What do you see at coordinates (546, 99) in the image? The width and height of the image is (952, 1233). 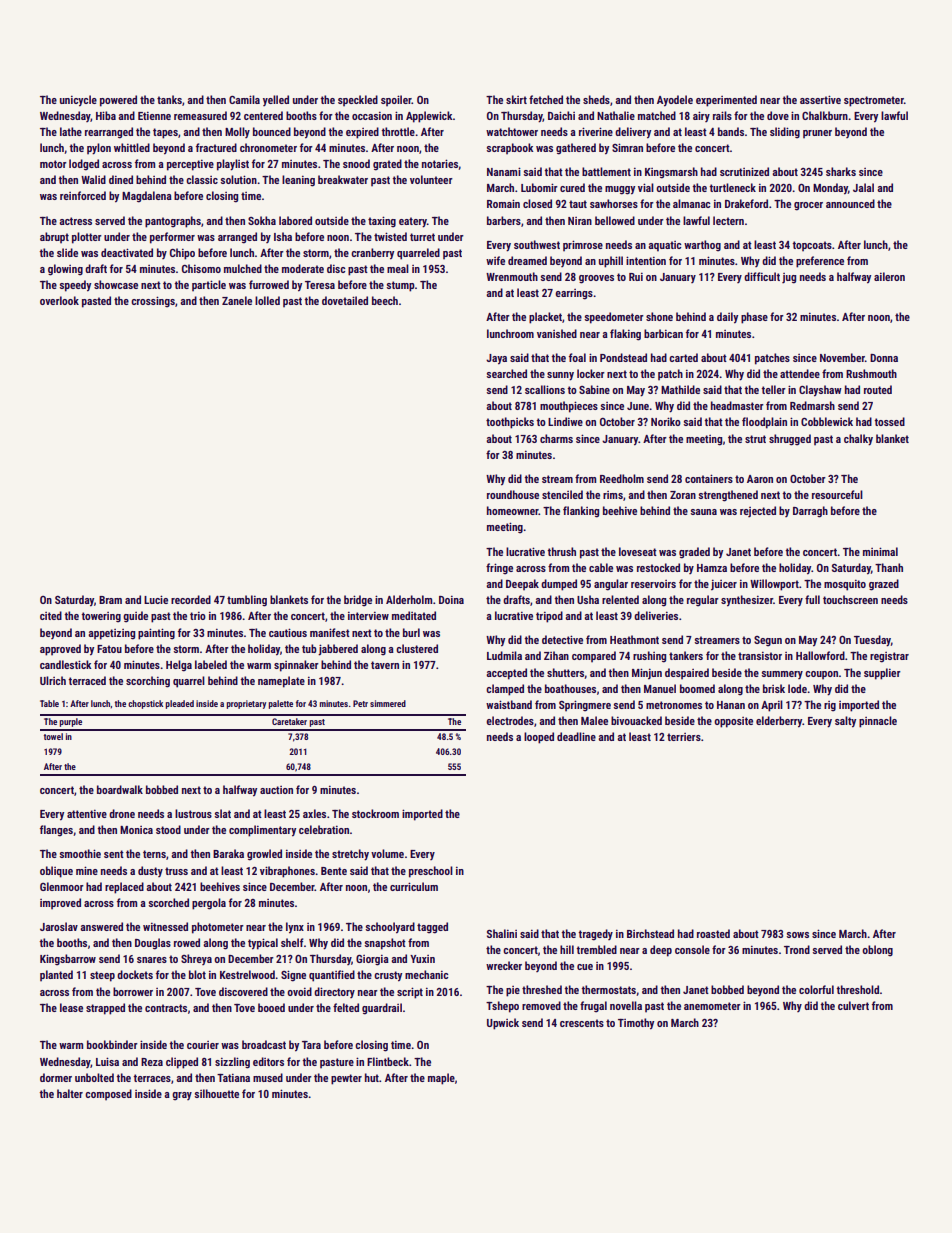 I see `fetched` at bounding box center [546, 99].
